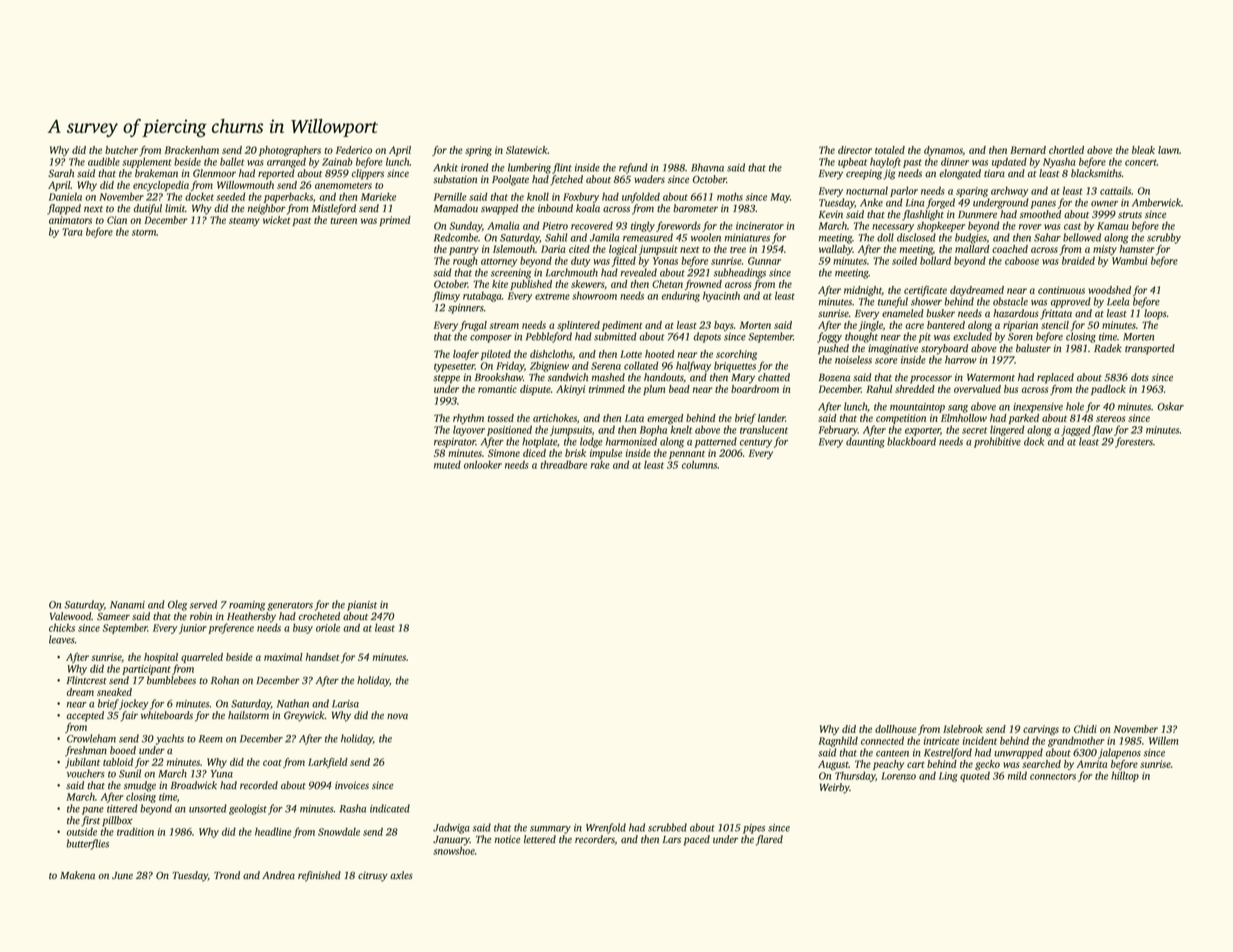  Describe the element at coordinates (890, 150) in the screenshot. I see `totaled` at that location.
